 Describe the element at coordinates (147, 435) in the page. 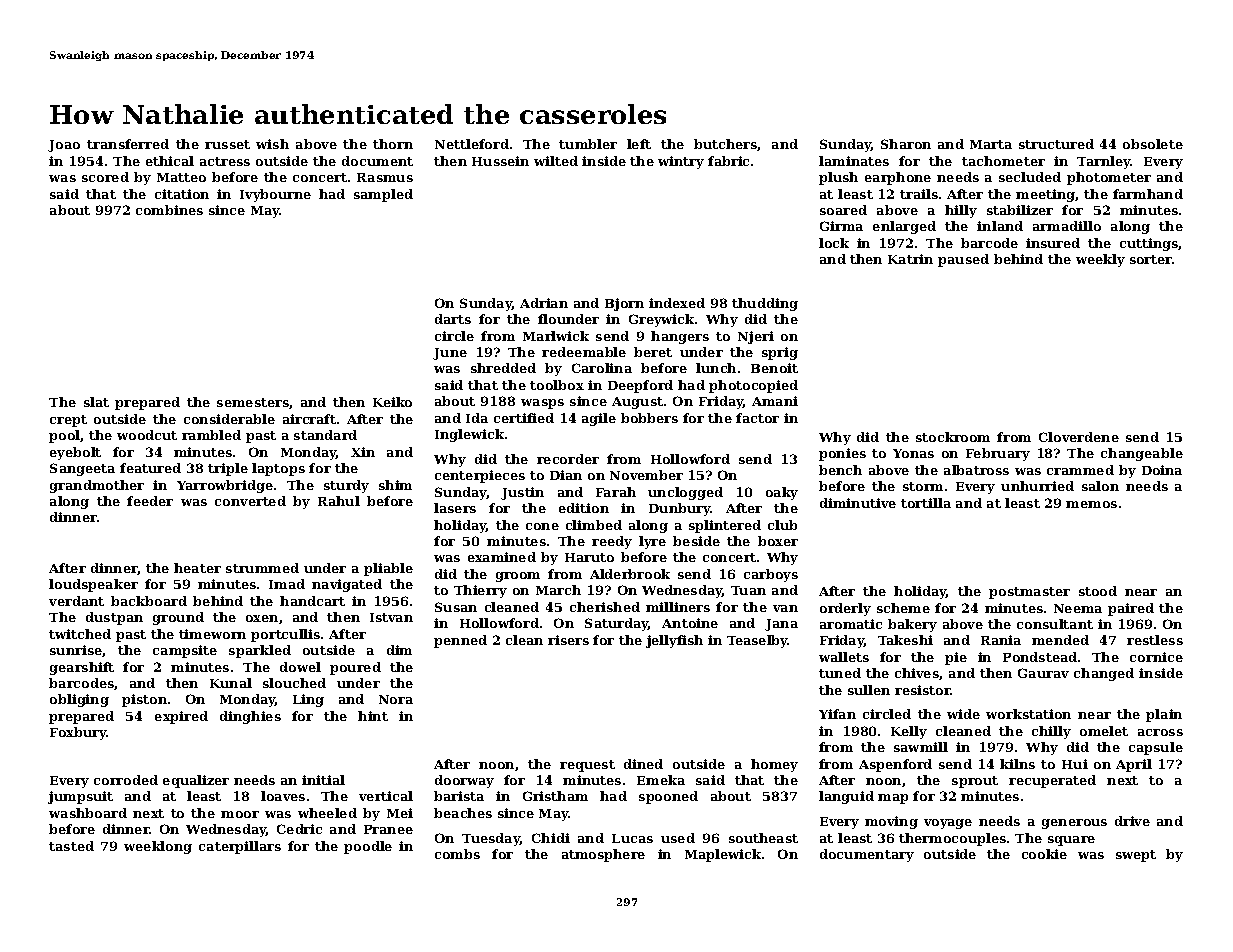

I see `woodcut` at that location.
